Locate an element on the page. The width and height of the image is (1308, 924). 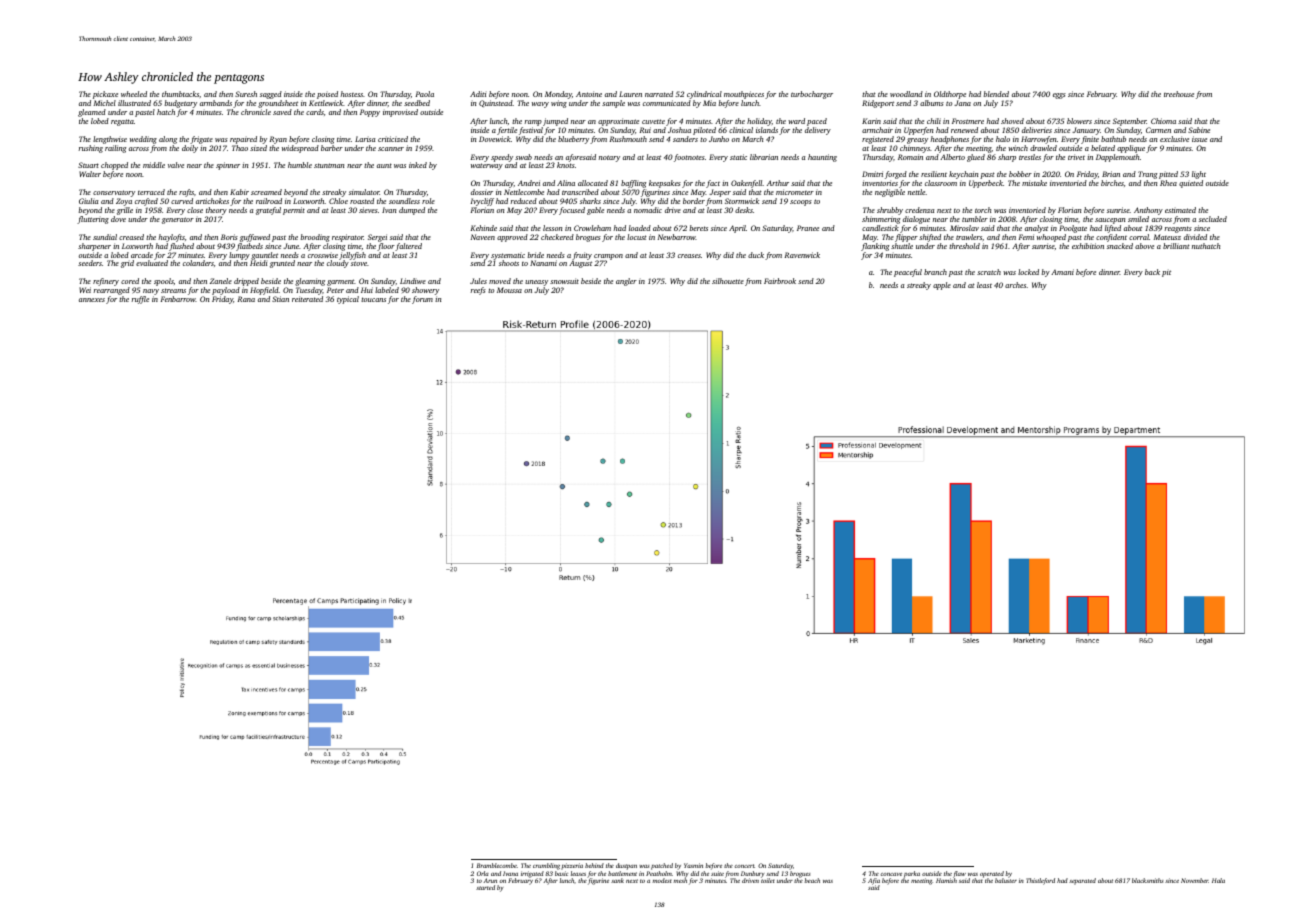
started is located at coordinates (485, 887).
